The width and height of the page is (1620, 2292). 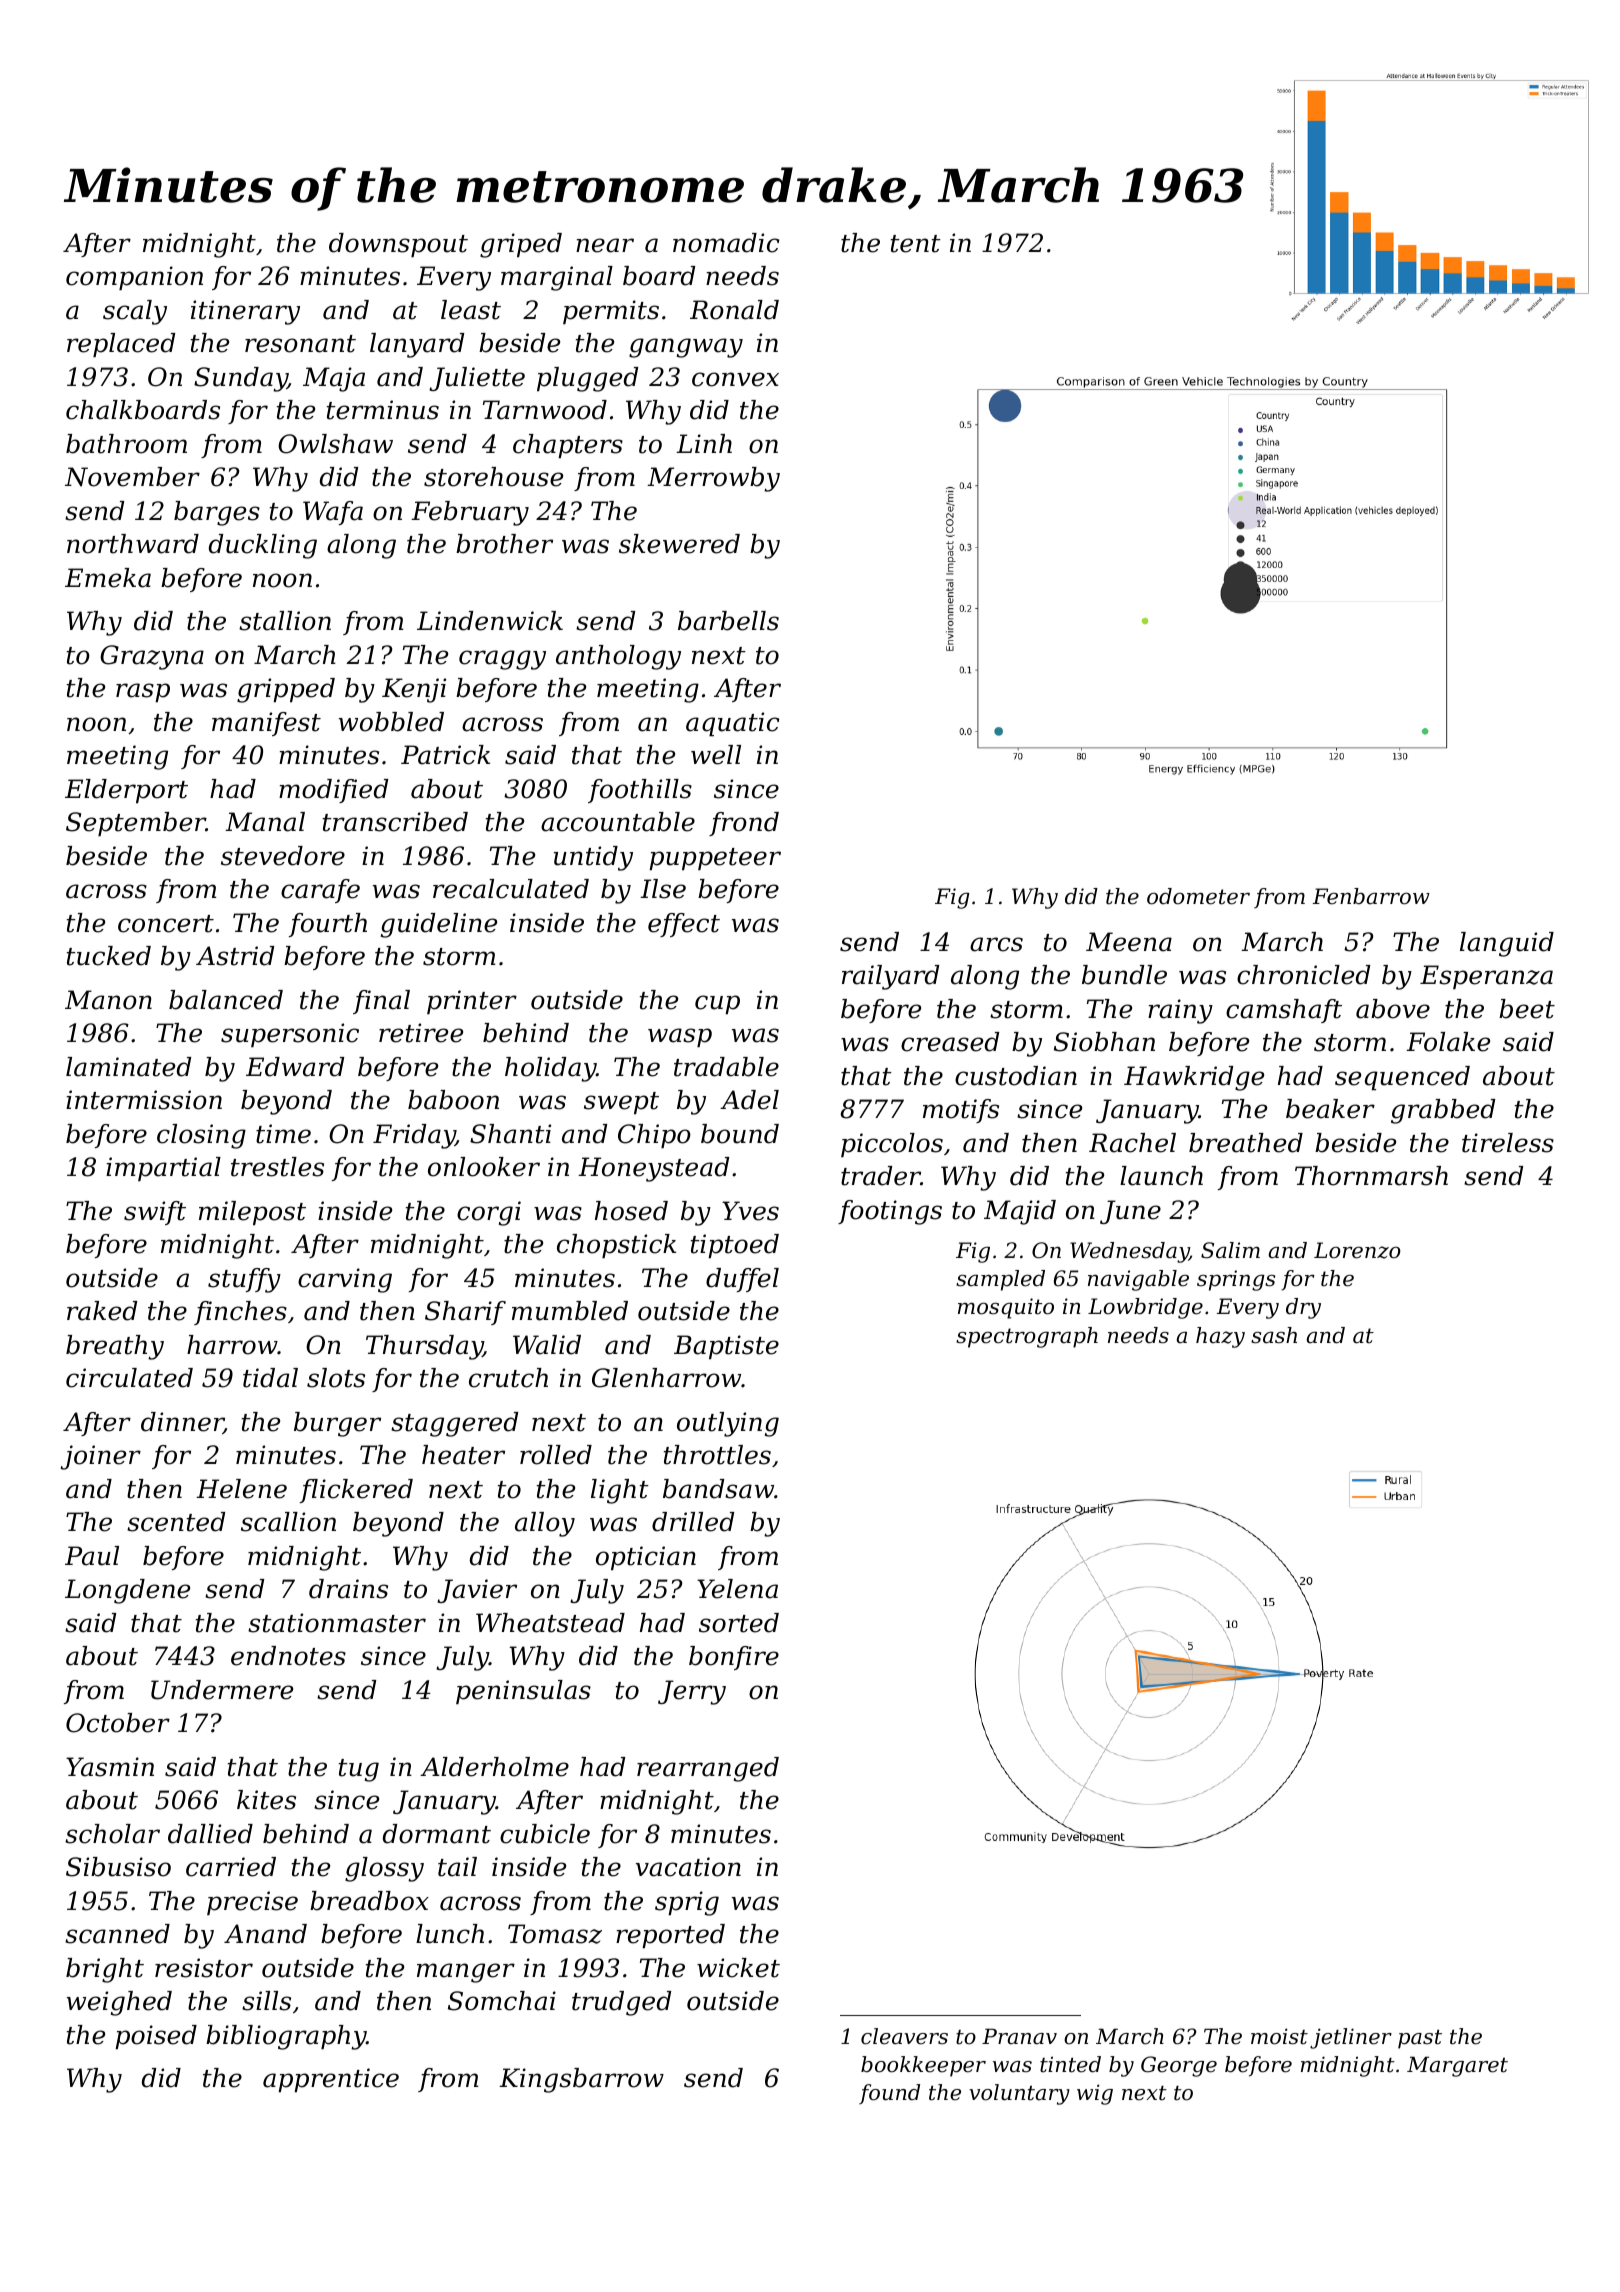 What do you see at coordinates (581, 2080) in the page?
I see `Kingsbarrow` at bounding box center [581, 2080].
